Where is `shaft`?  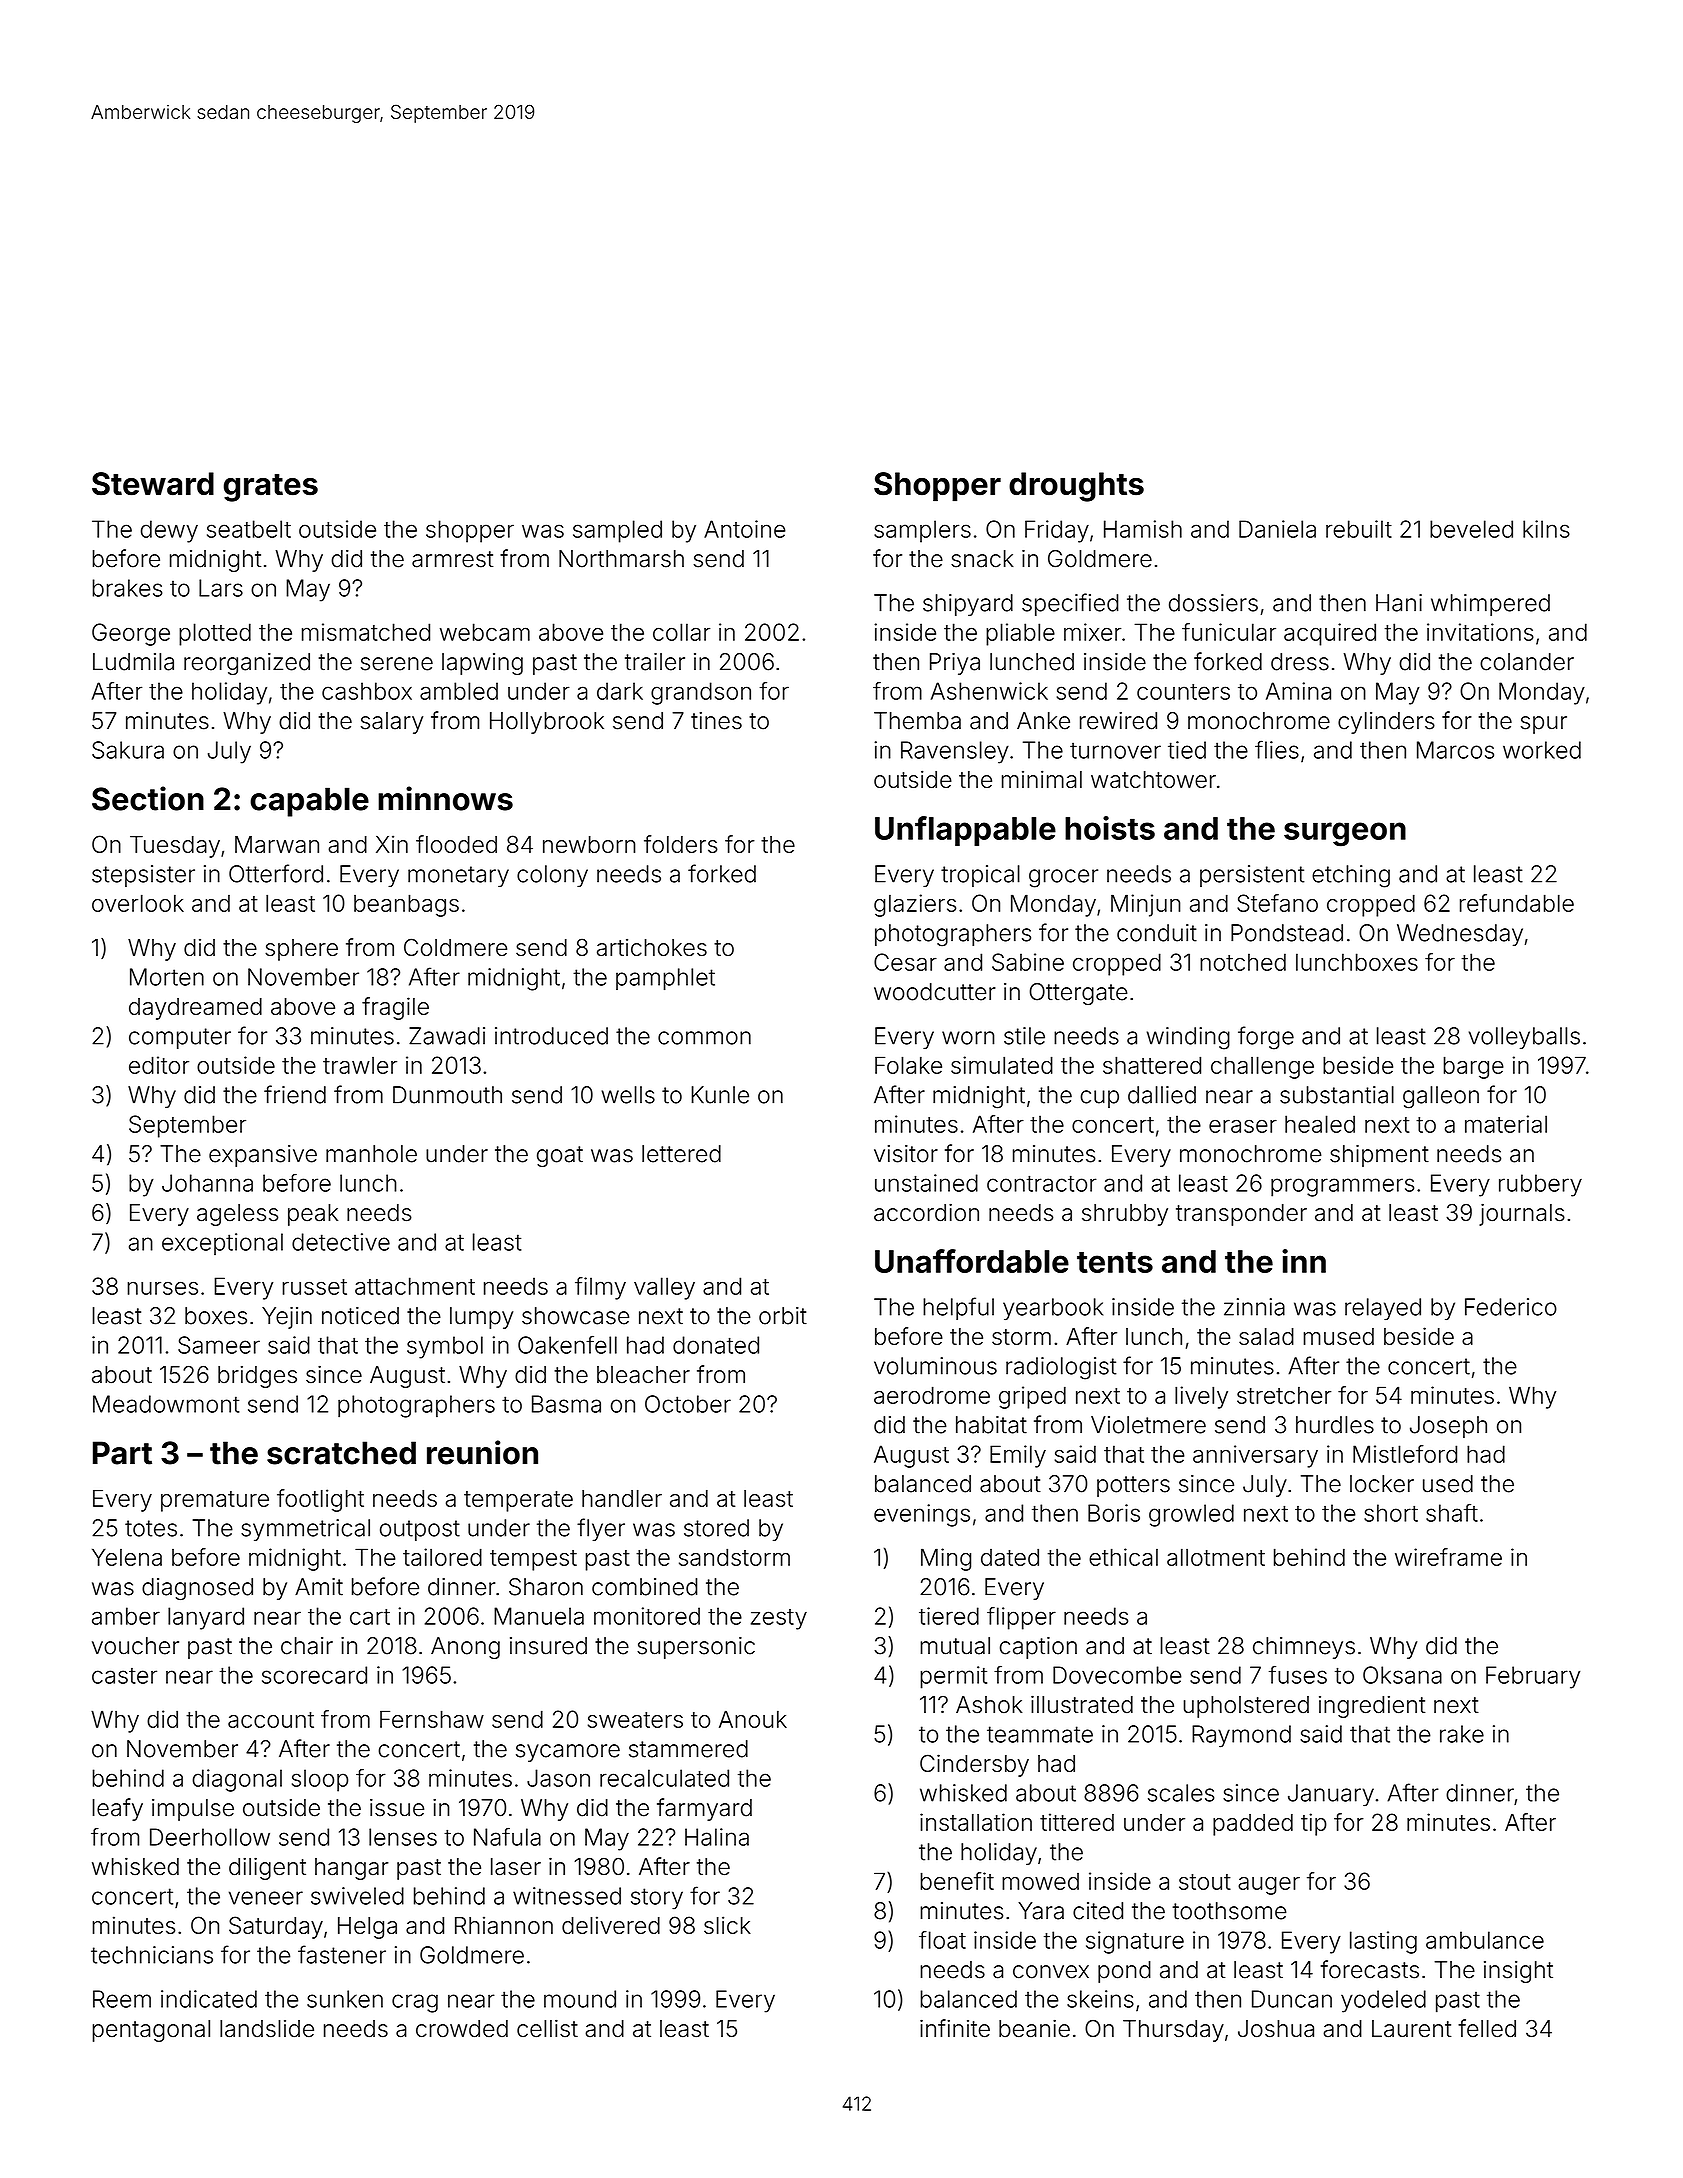
shaft is located at coordinates (1452, 1513).
